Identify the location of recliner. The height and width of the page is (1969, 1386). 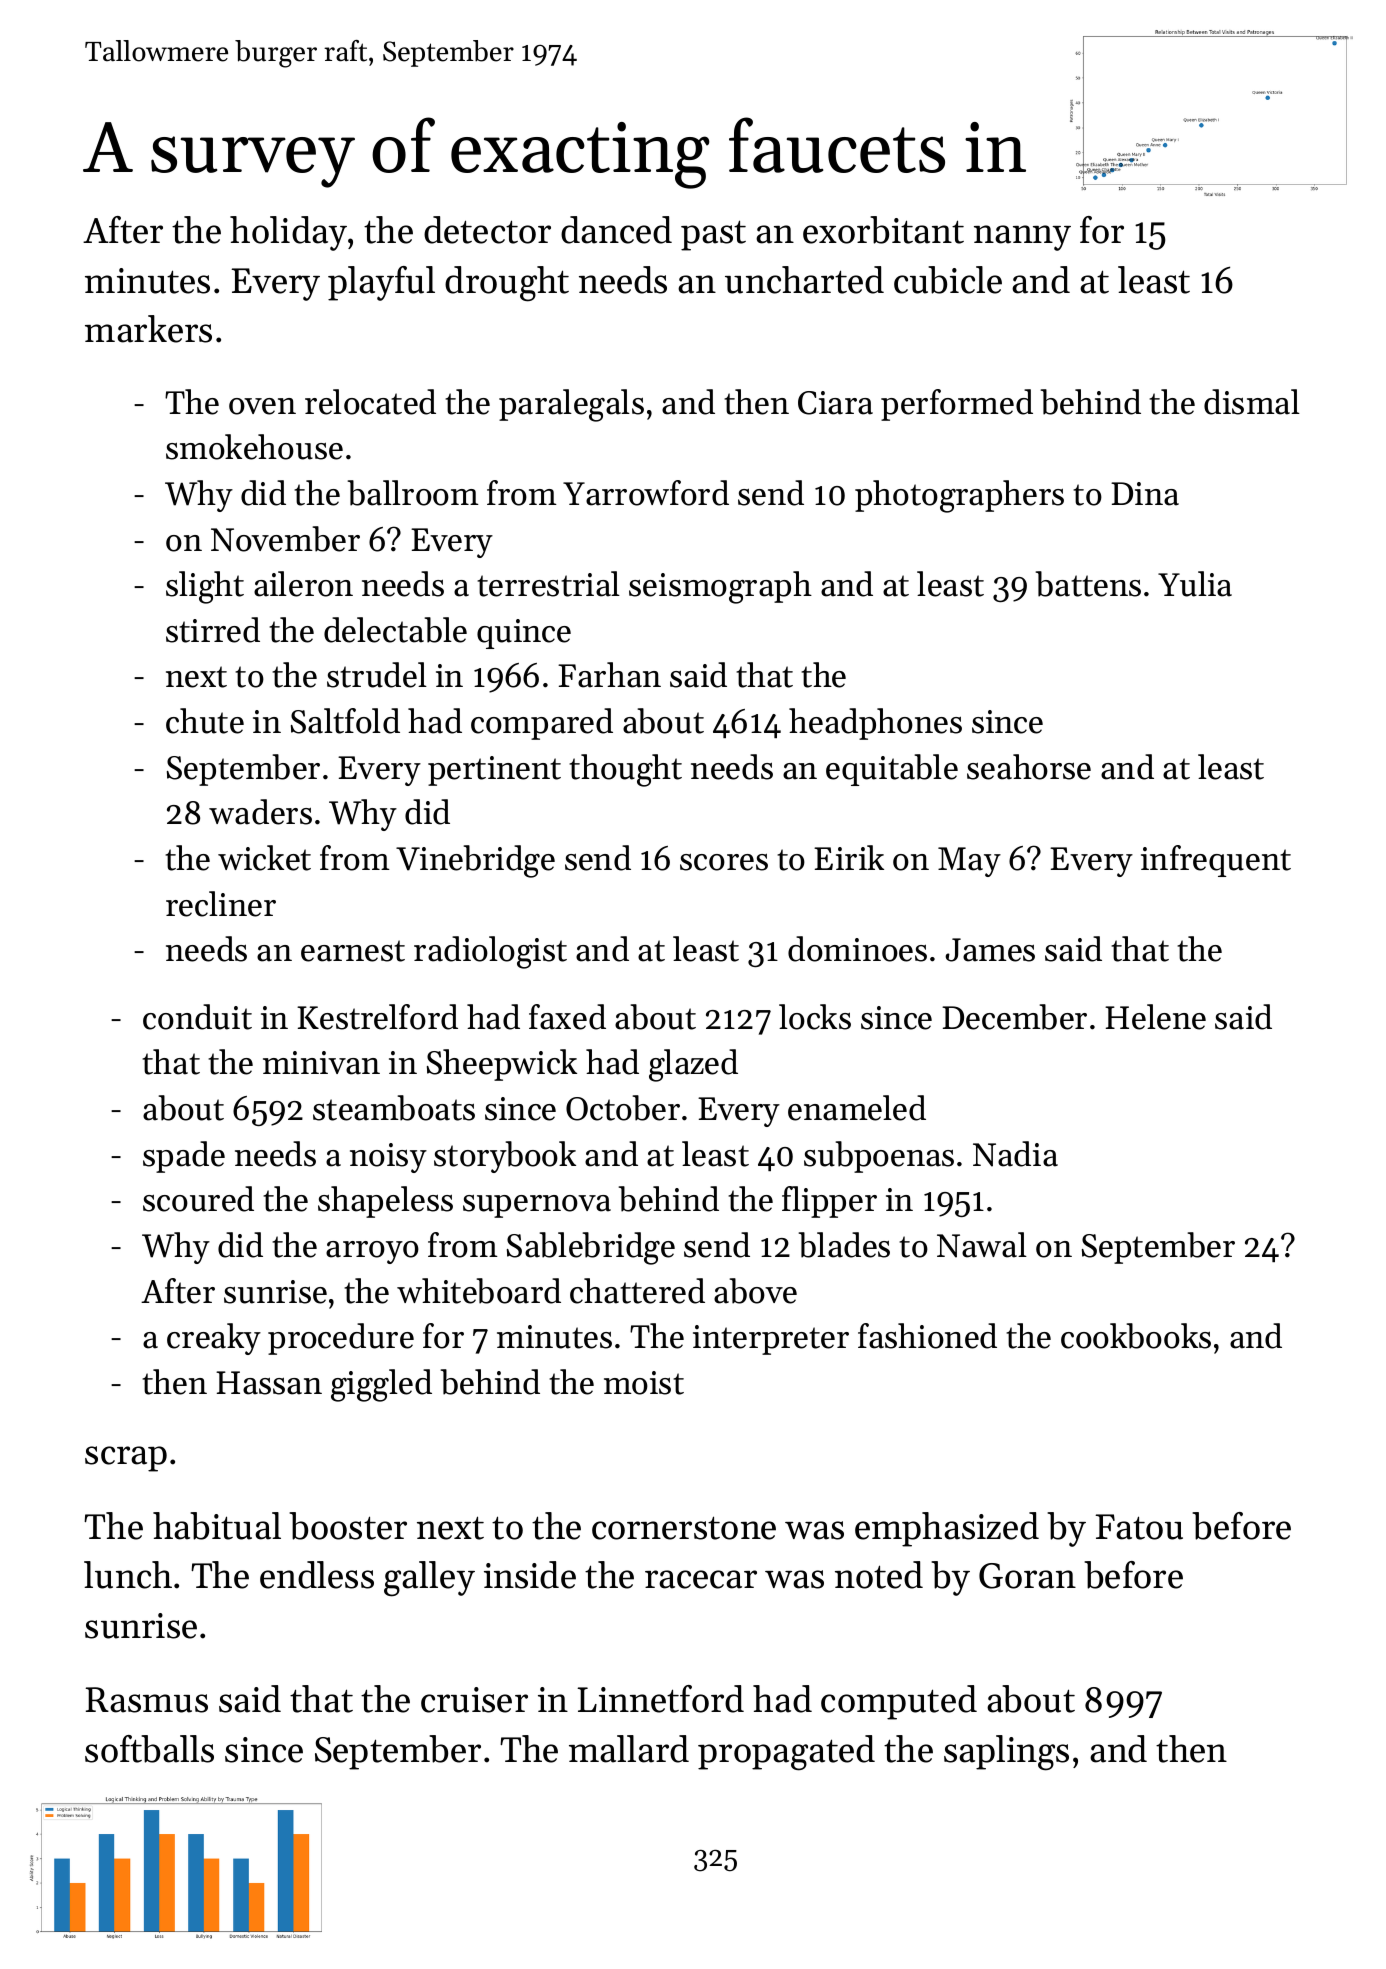
(221, 904).
